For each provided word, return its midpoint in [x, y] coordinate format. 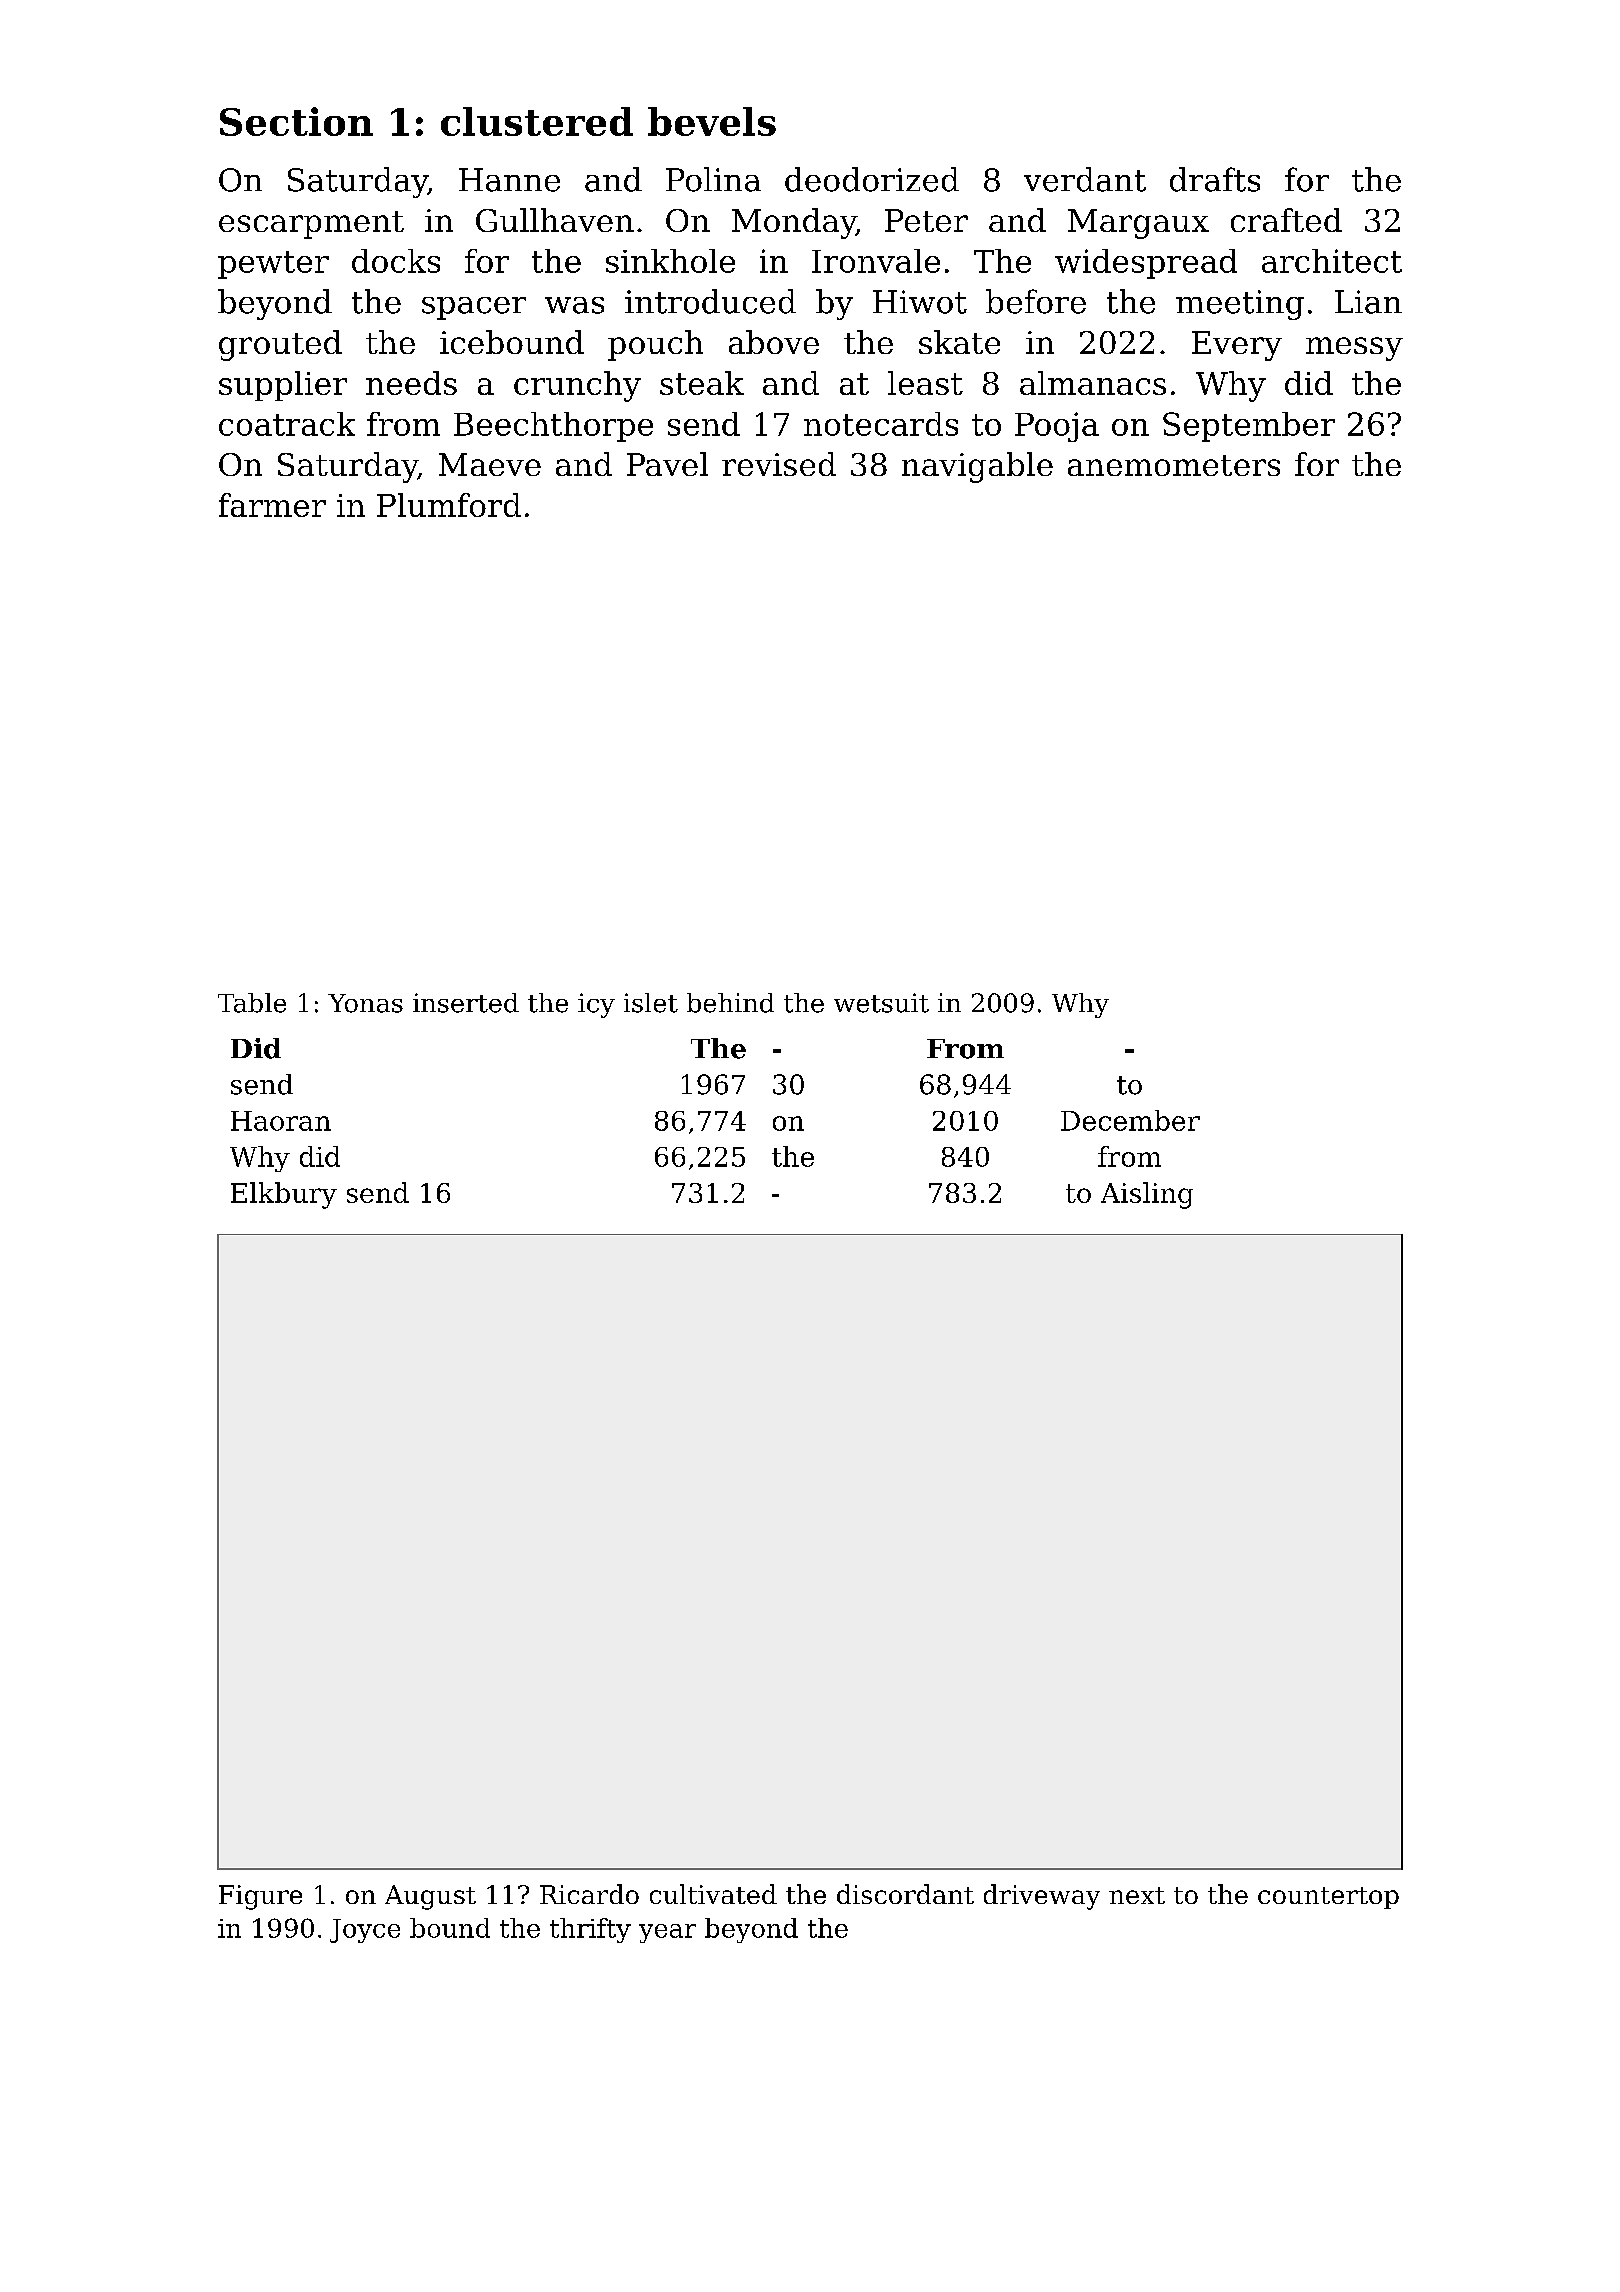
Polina [713, 179]
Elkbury [284, 1195]
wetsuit [881, 1003]
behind [730, 1003]
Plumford [449, 505]
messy [1354, 349]
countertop [1328, 1898]
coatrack [287, 424]
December [1130, 1120]
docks [396, 261]
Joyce [365, 1931]
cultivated [713, 1894]
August [430, 1897]
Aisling [1147, 1195]
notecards [881, 424]
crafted [1286, 220]
